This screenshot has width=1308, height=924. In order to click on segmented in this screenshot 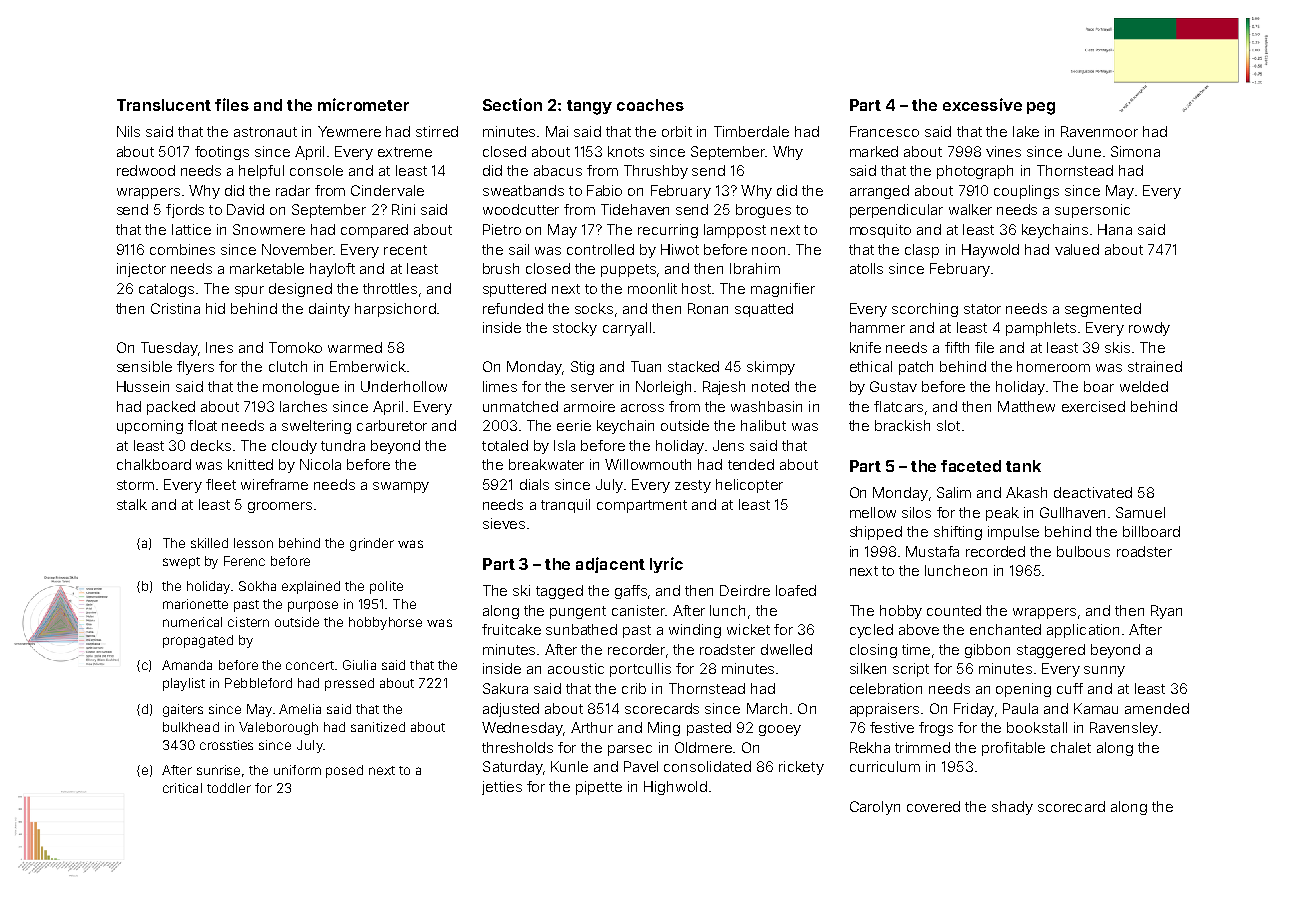, I will do `click(1103, 310)`.
